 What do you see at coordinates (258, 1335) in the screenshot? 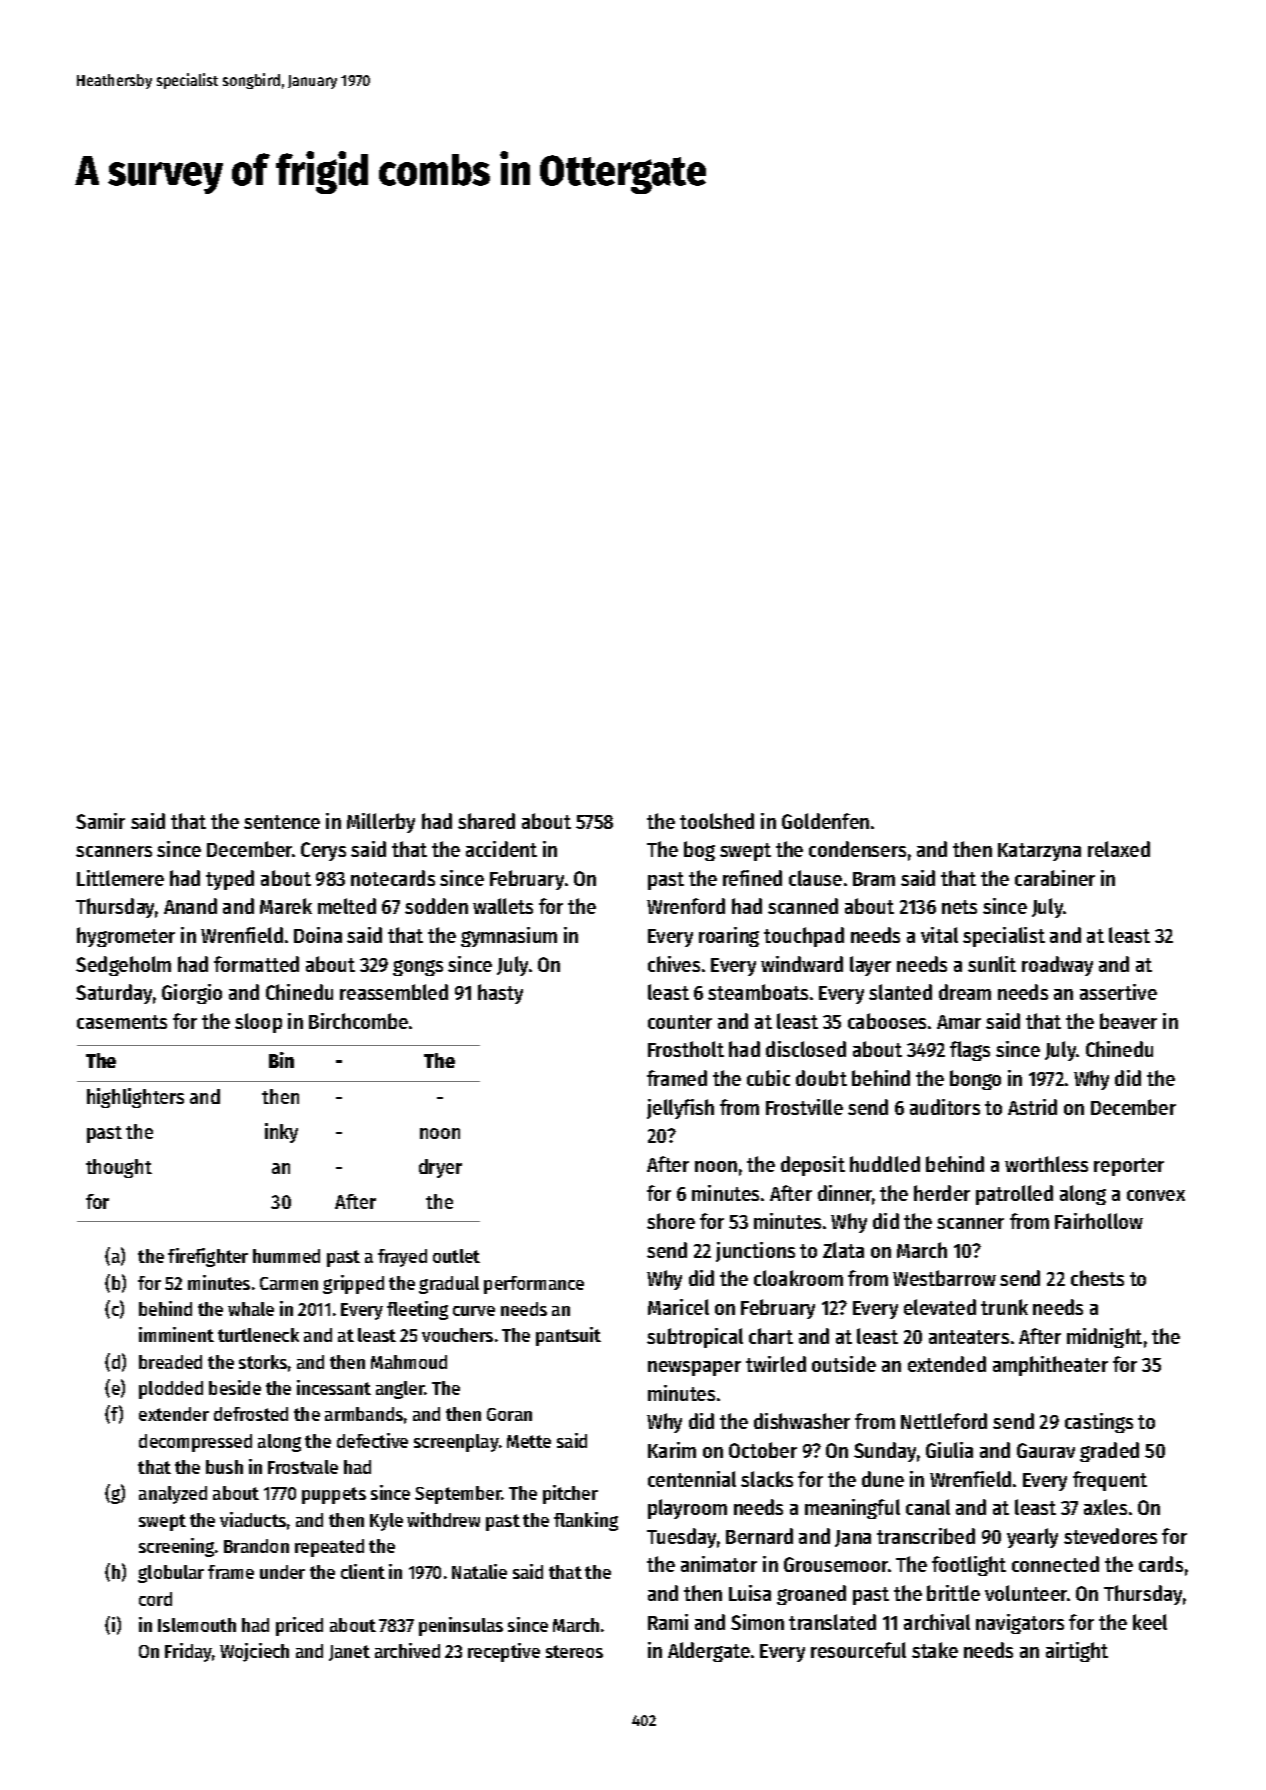
I see `turtleneck` at bounding box center [258, 1335].
